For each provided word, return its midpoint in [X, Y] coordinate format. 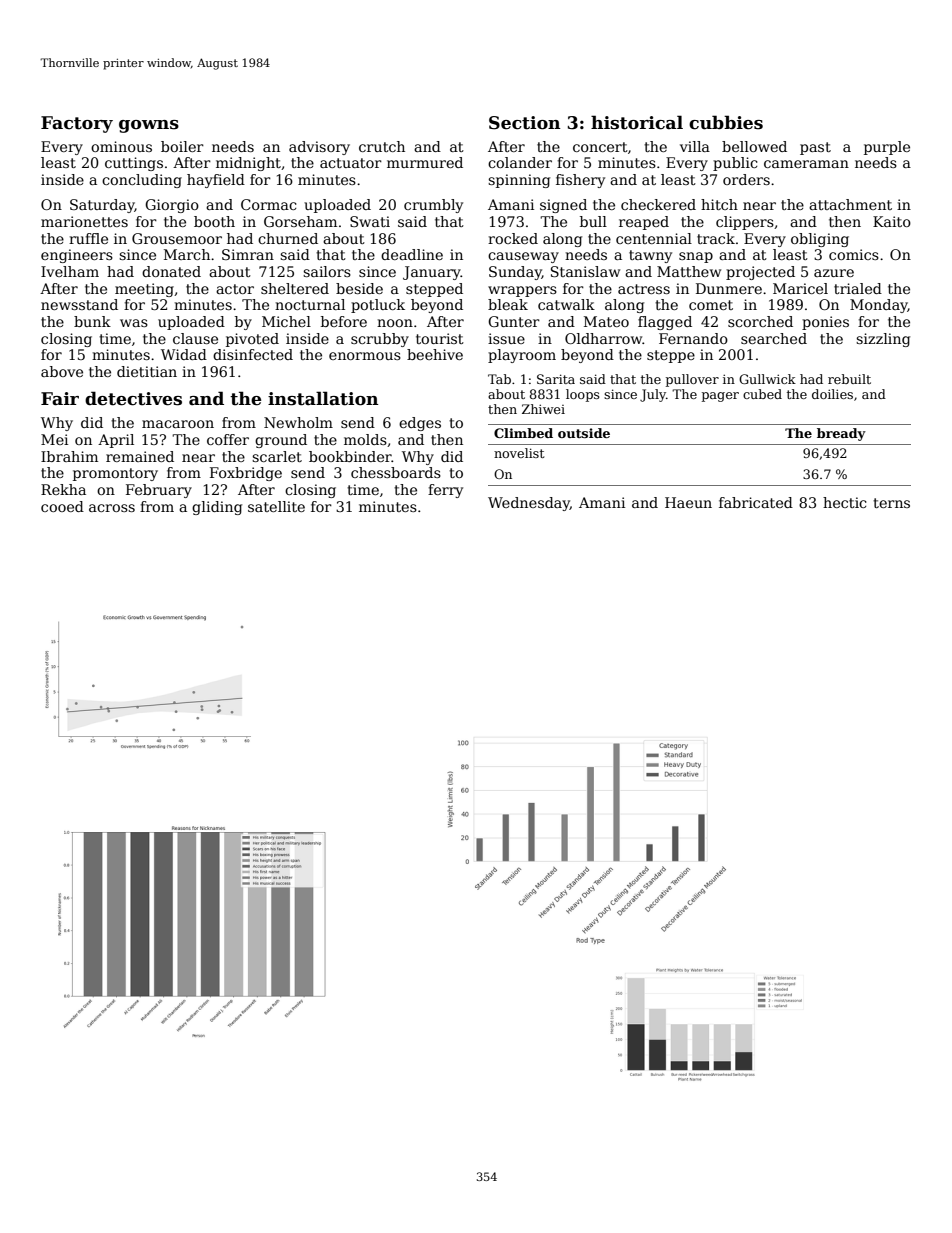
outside [584, 433]
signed [563, 206]
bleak [508, 304]
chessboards [396, 472]
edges [420, 424]
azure [834, 273]
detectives [133, 398]
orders [746, 179]
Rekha [63, 489]
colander [520, 162]
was [134, 323]
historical [637, 122]
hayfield [216, 181]
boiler [182, 146]
